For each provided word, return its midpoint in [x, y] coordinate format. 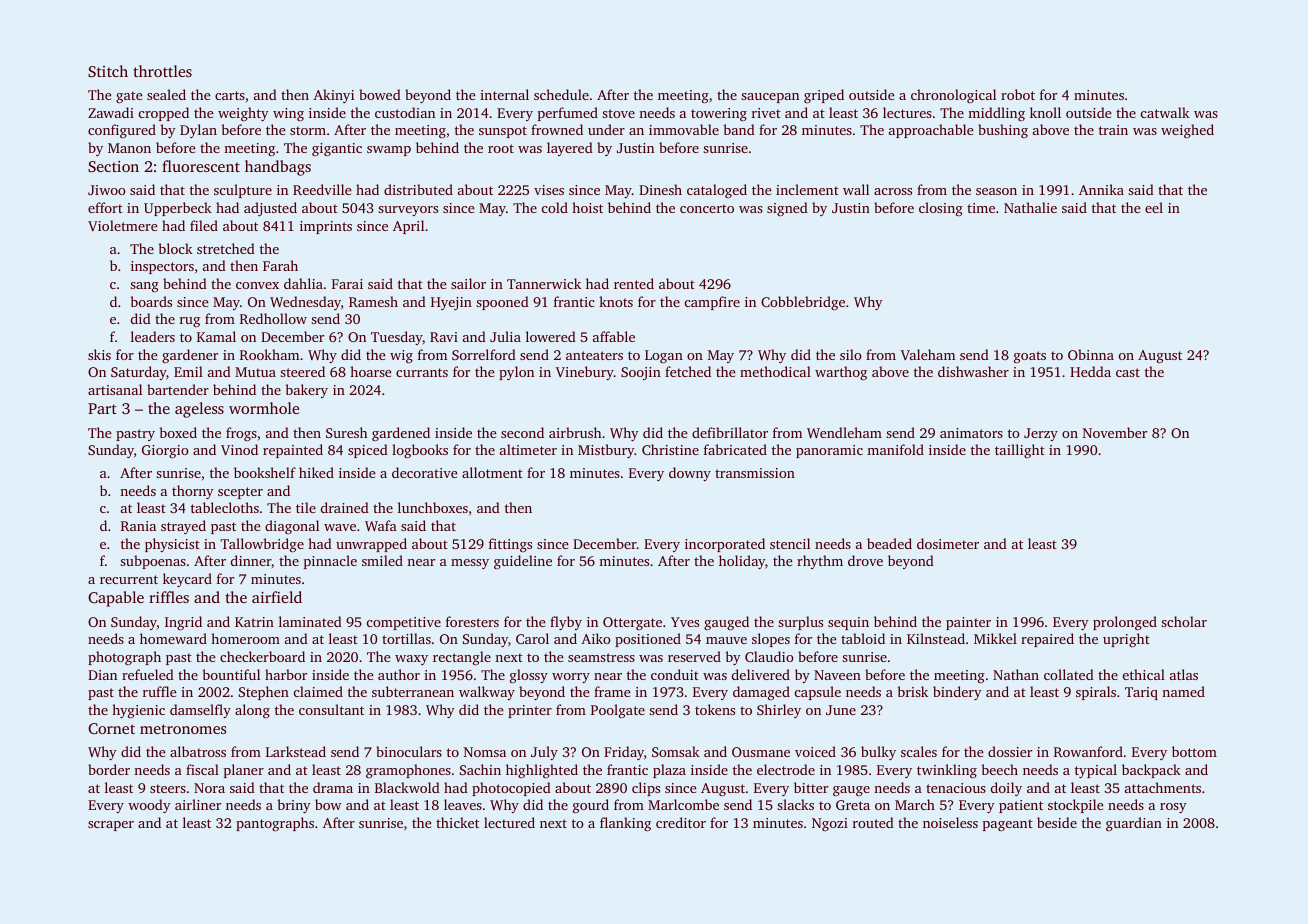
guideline [523, 562]
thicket [457, 822]
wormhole [264, 408]
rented [634, 283]
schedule [561, 94]
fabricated [735, 449]
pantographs [275, 824]
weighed [1187, 131]
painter [968, 623]
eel [1154, 207]
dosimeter [948, 543]
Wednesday [305, 303]
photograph [124, 658]
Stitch [108, 71]
